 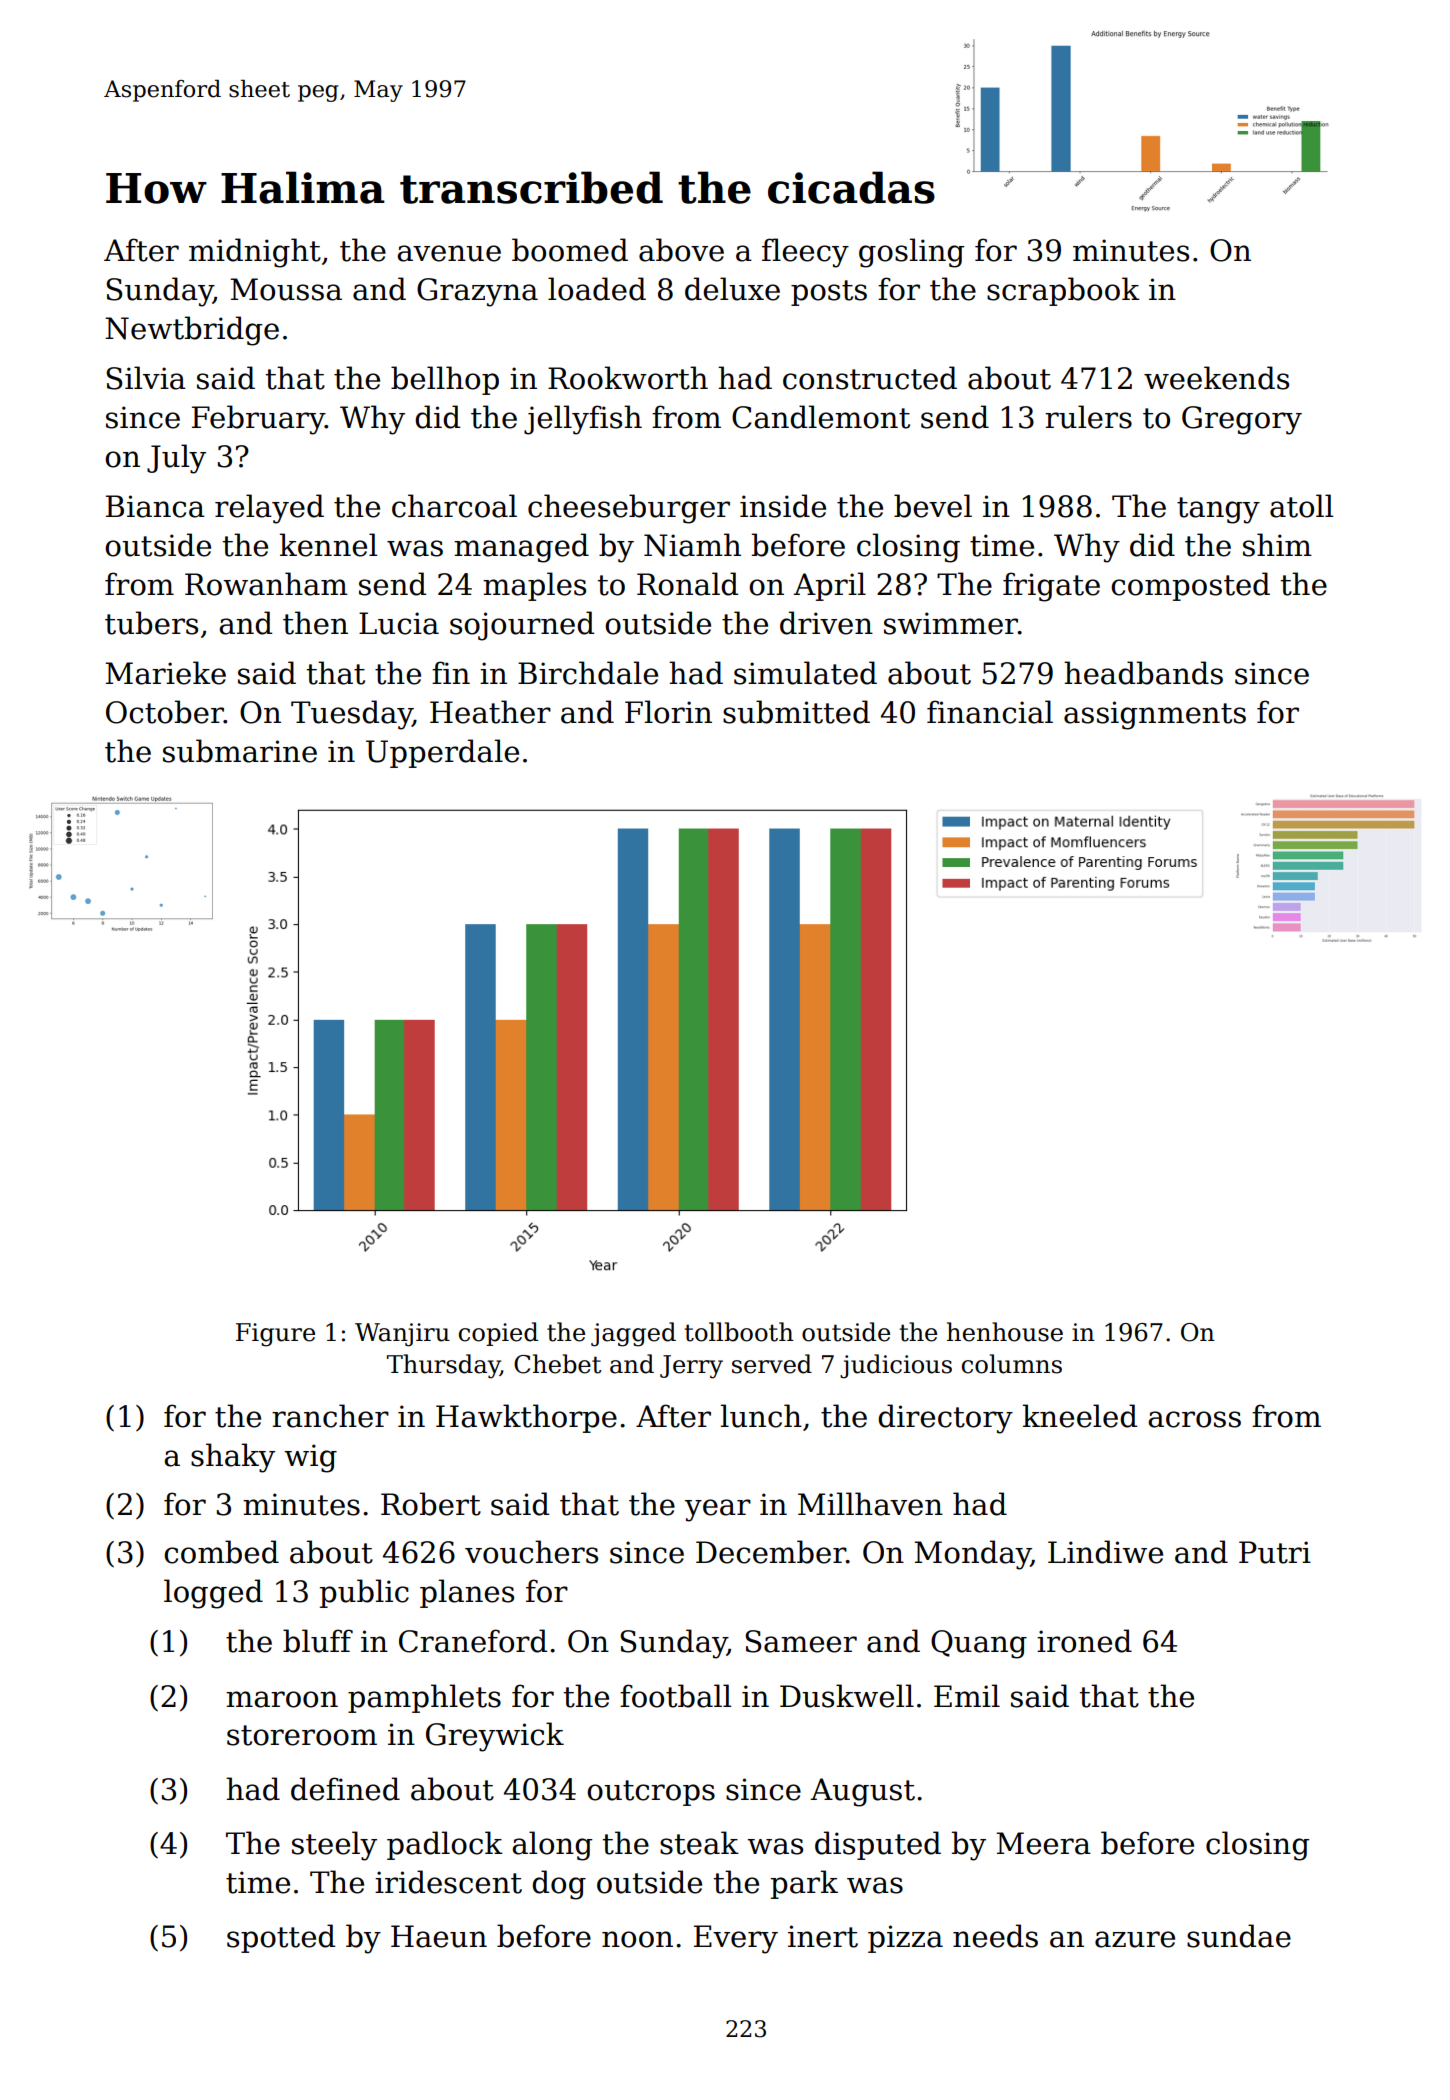 What do you see at coordinates (896, 1366) in the page?
I see `judicious` at bounding box center [896, 1366].
